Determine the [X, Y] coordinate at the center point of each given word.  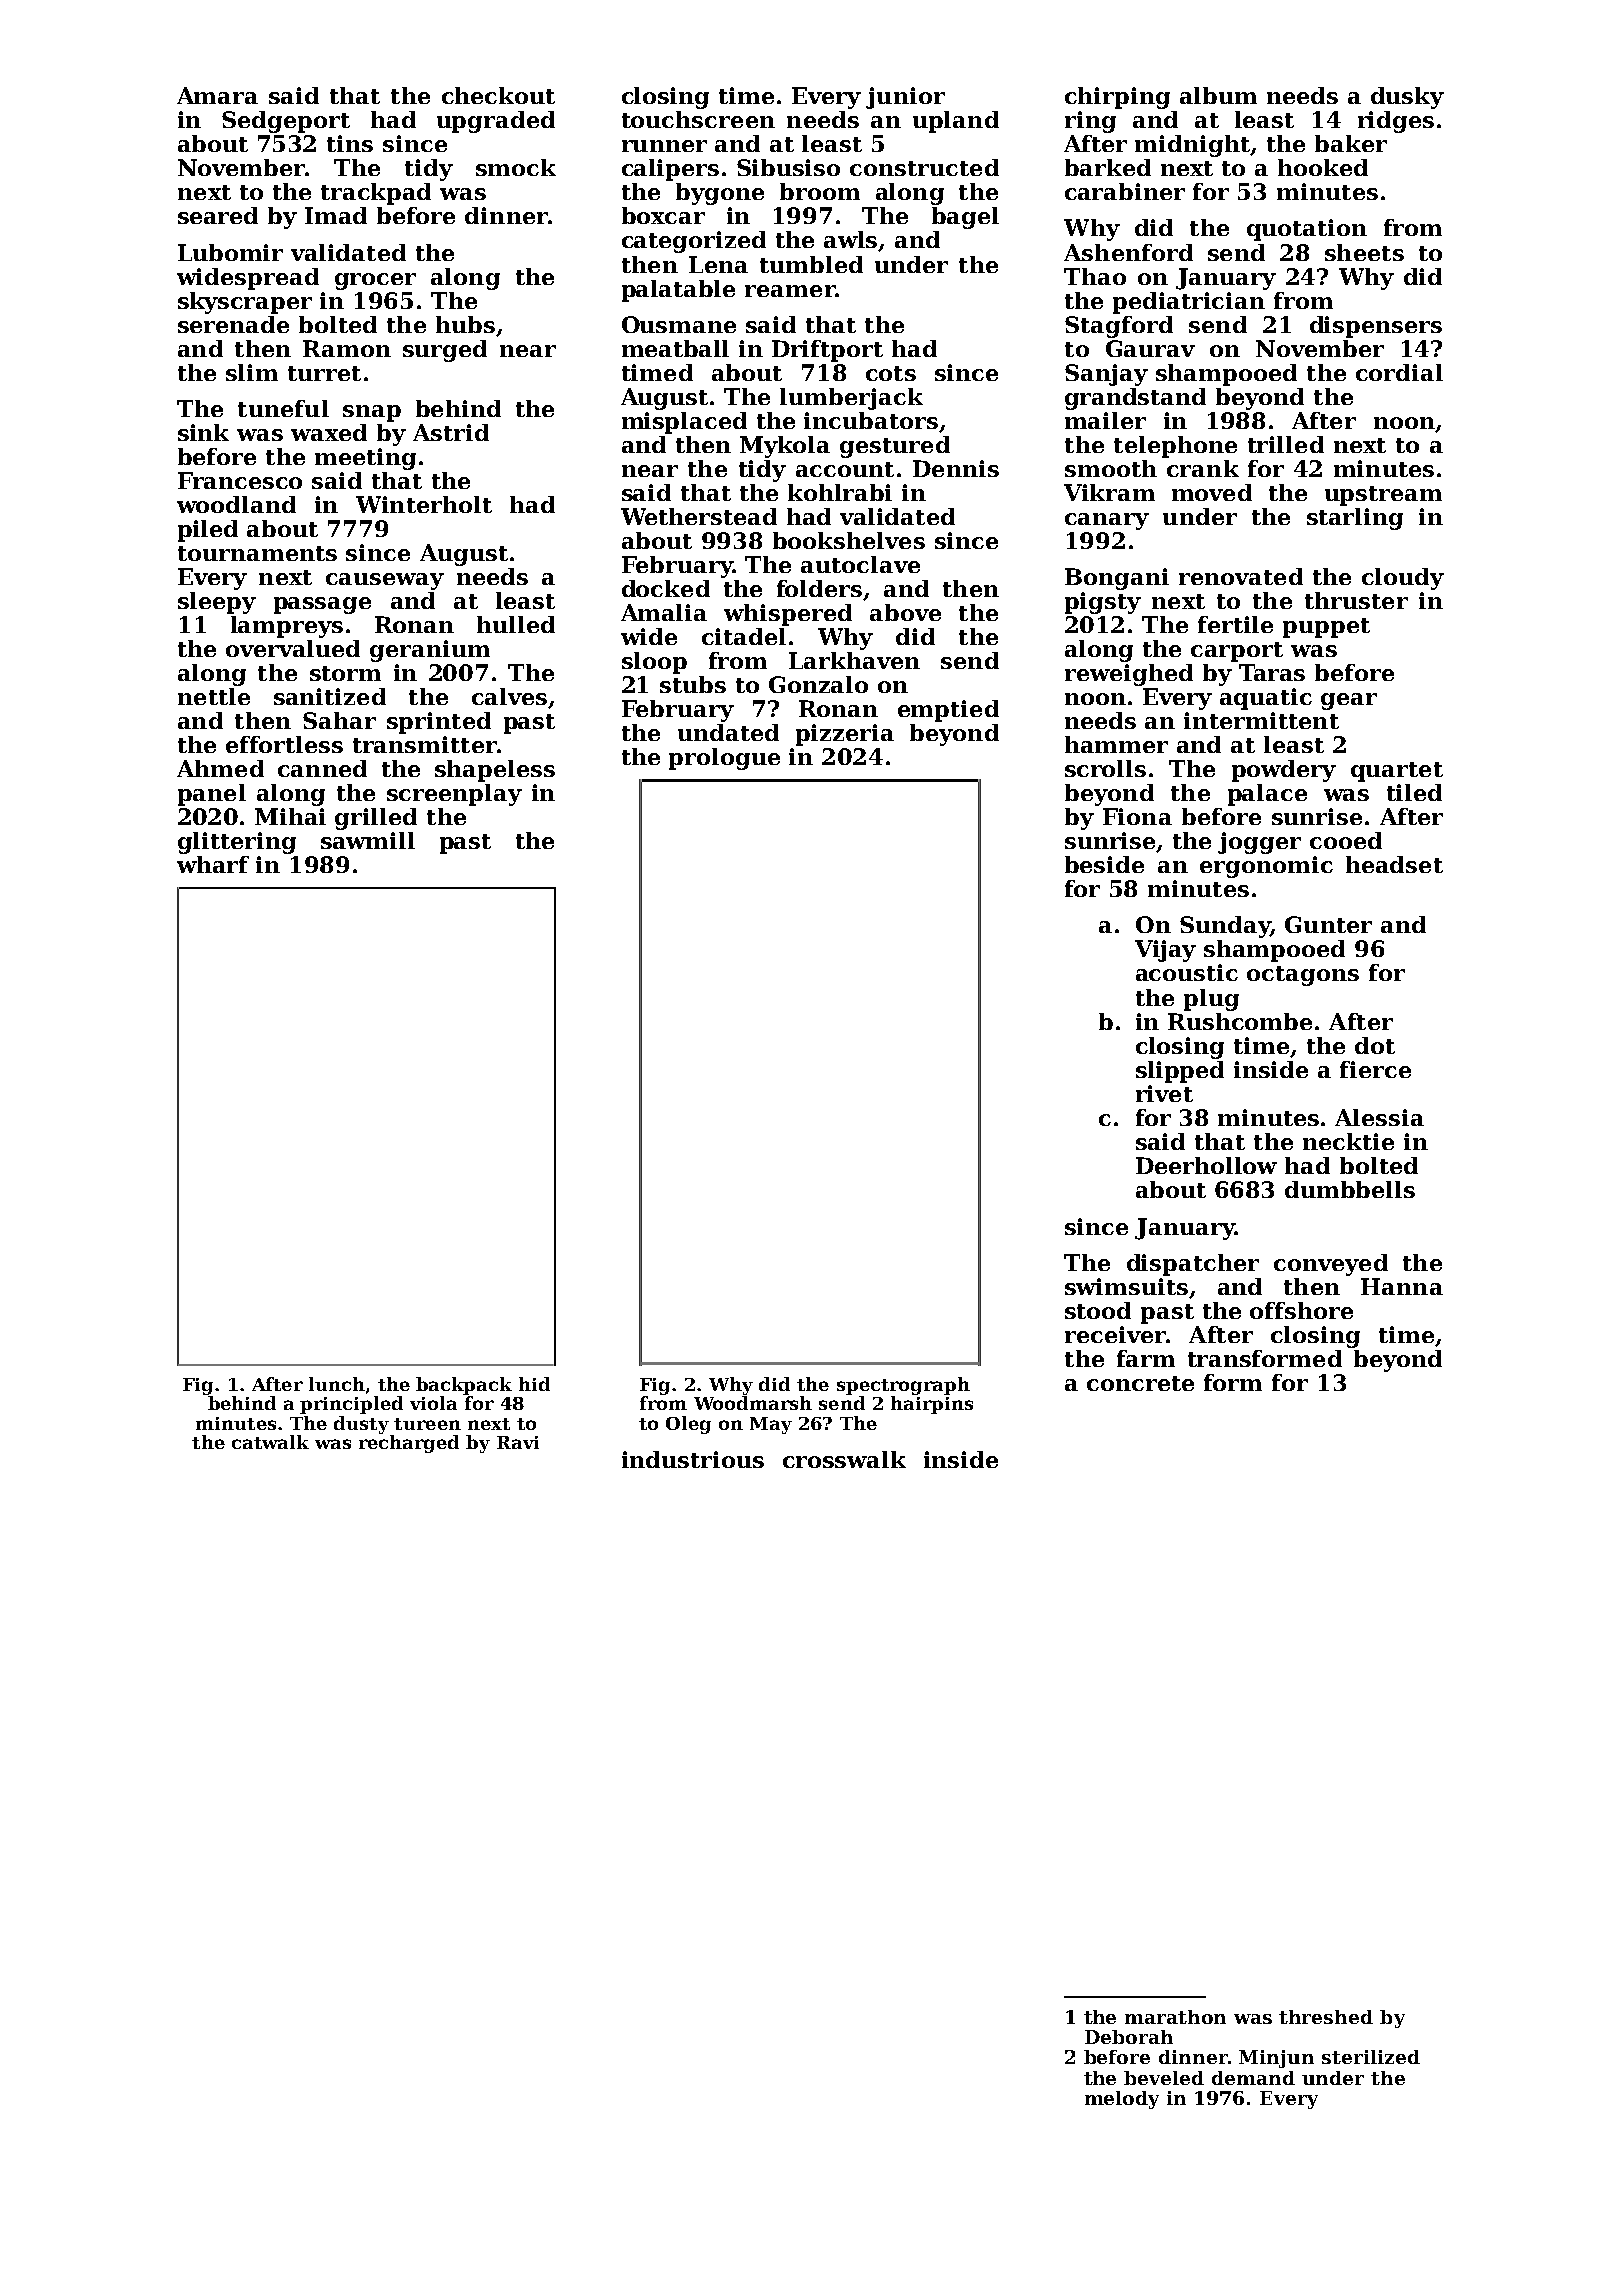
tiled [1414, 792]
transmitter [425, 744]
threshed [1326, 2017]
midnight [1192, 146]
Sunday [1225, 927]
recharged [409, 1444]
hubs [465, 324]
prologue [724, 759]
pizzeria [845, 735]
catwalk [270, 1442]
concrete [1140, 1383]
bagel [965, 218]
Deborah [1129, 2037]
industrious [693, 1459]
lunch [337, 1384]
